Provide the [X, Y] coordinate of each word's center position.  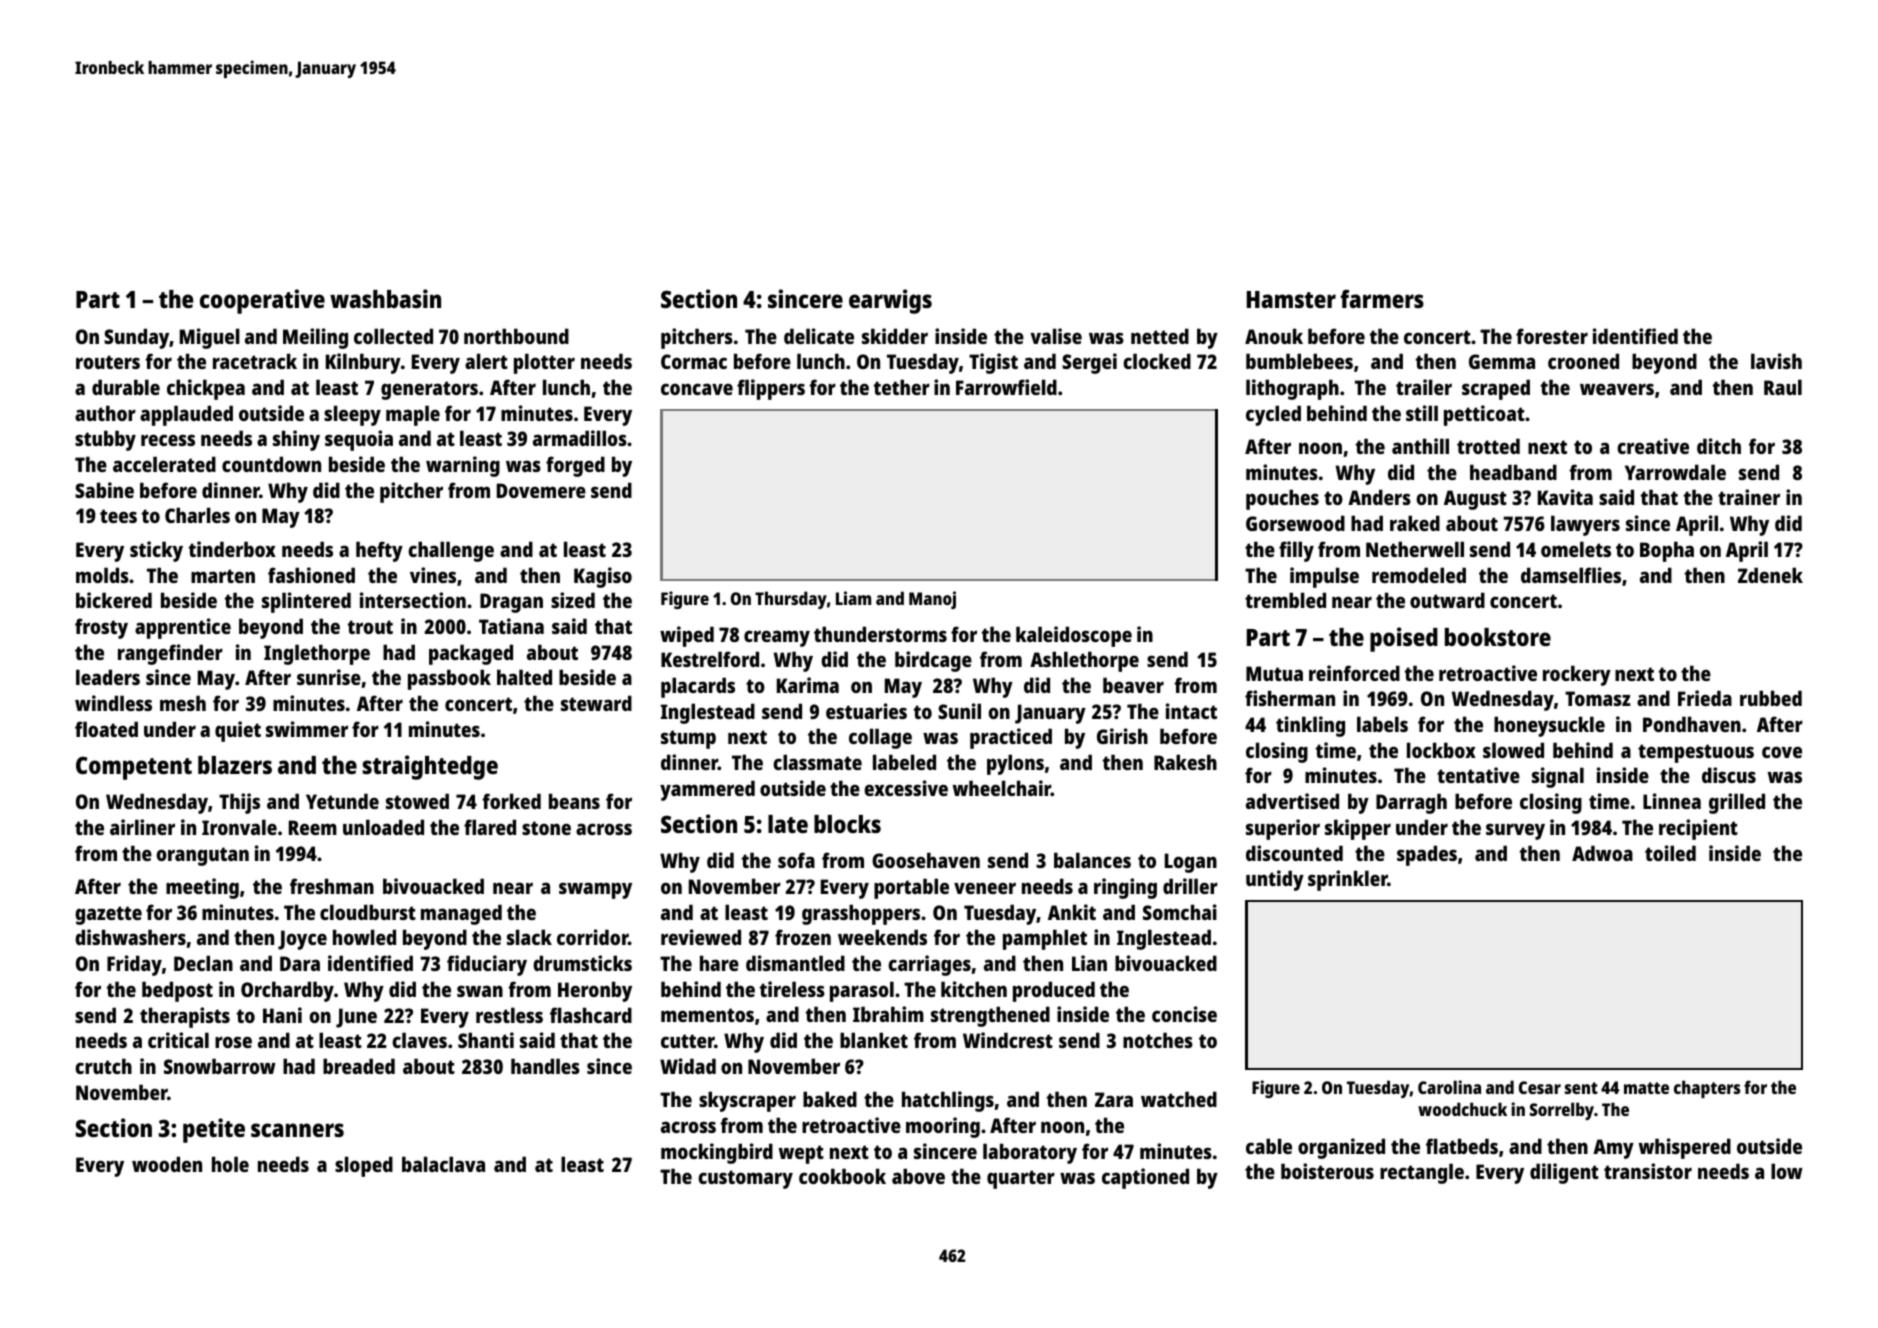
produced [1054, 991]
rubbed [1771, 698]
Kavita [1565, 497]
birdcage [933, 661]
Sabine [104, 490]
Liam [853, 598]
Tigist [993, 363]
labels [1382, 724]
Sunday [137, 338]
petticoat [1484, 415]
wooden [167, 1164]
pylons [1015, 764]
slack [529, 937]
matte [1646, 1088]
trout [370, 627]
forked [511, 801]
